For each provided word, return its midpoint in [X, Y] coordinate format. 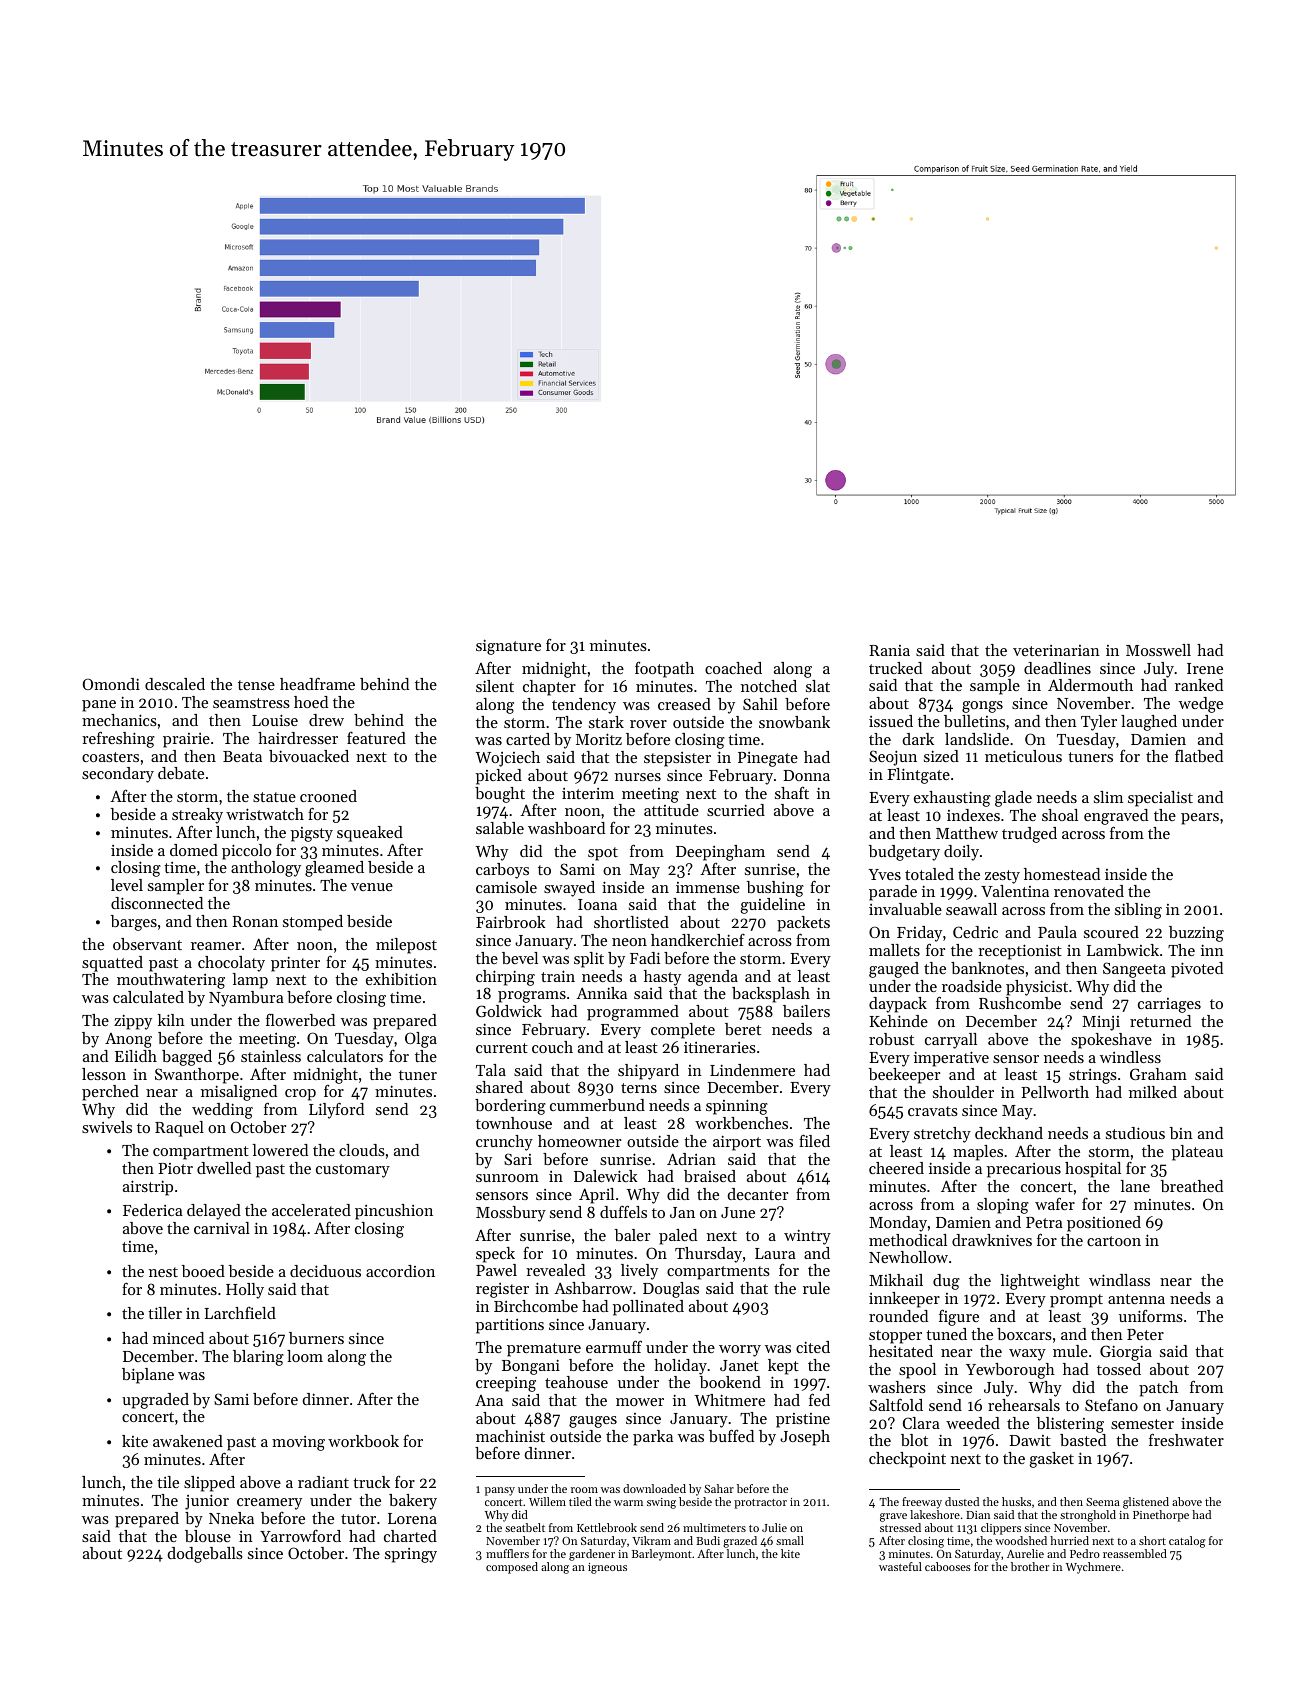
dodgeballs [205, 1555]
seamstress [251, 703]
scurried [736, 810]
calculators [345, 1056]
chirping [505, 978]
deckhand [1009, 1133]
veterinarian [1056, 650]
